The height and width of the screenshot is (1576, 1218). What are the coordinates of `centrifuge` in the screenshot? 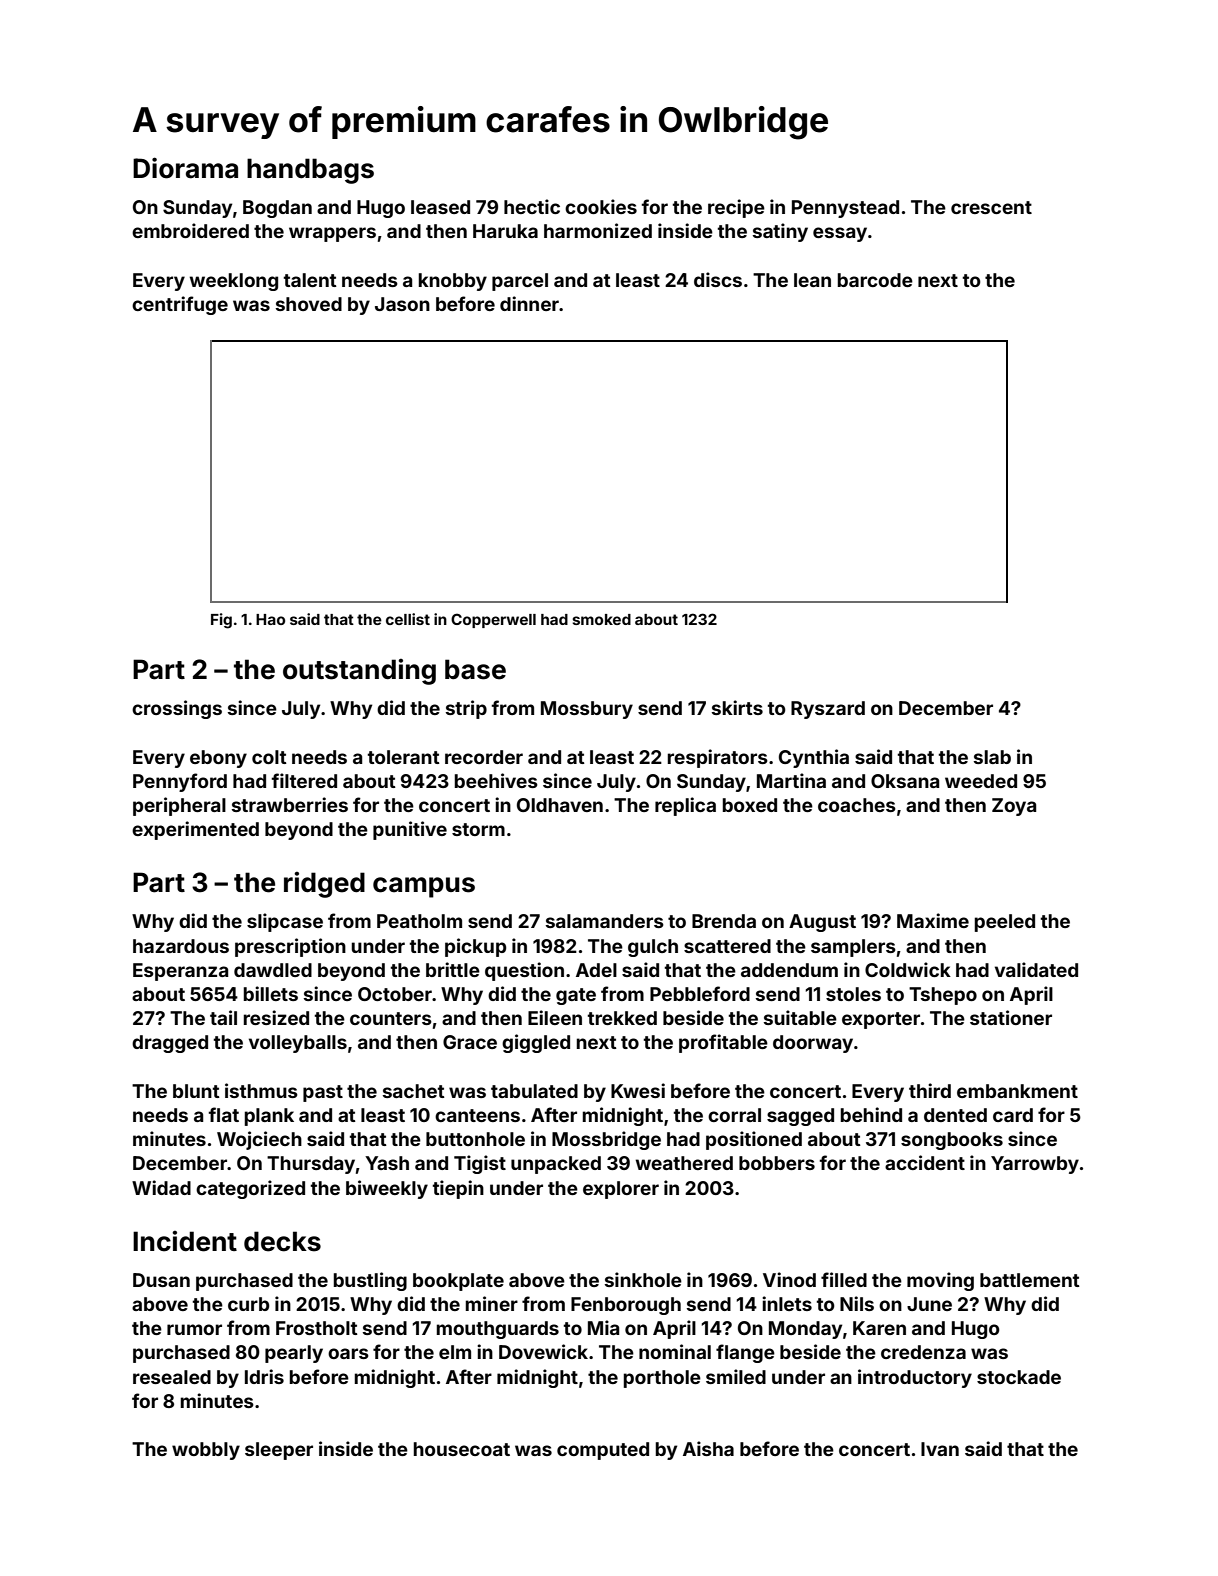 It's located at (180, 305).
